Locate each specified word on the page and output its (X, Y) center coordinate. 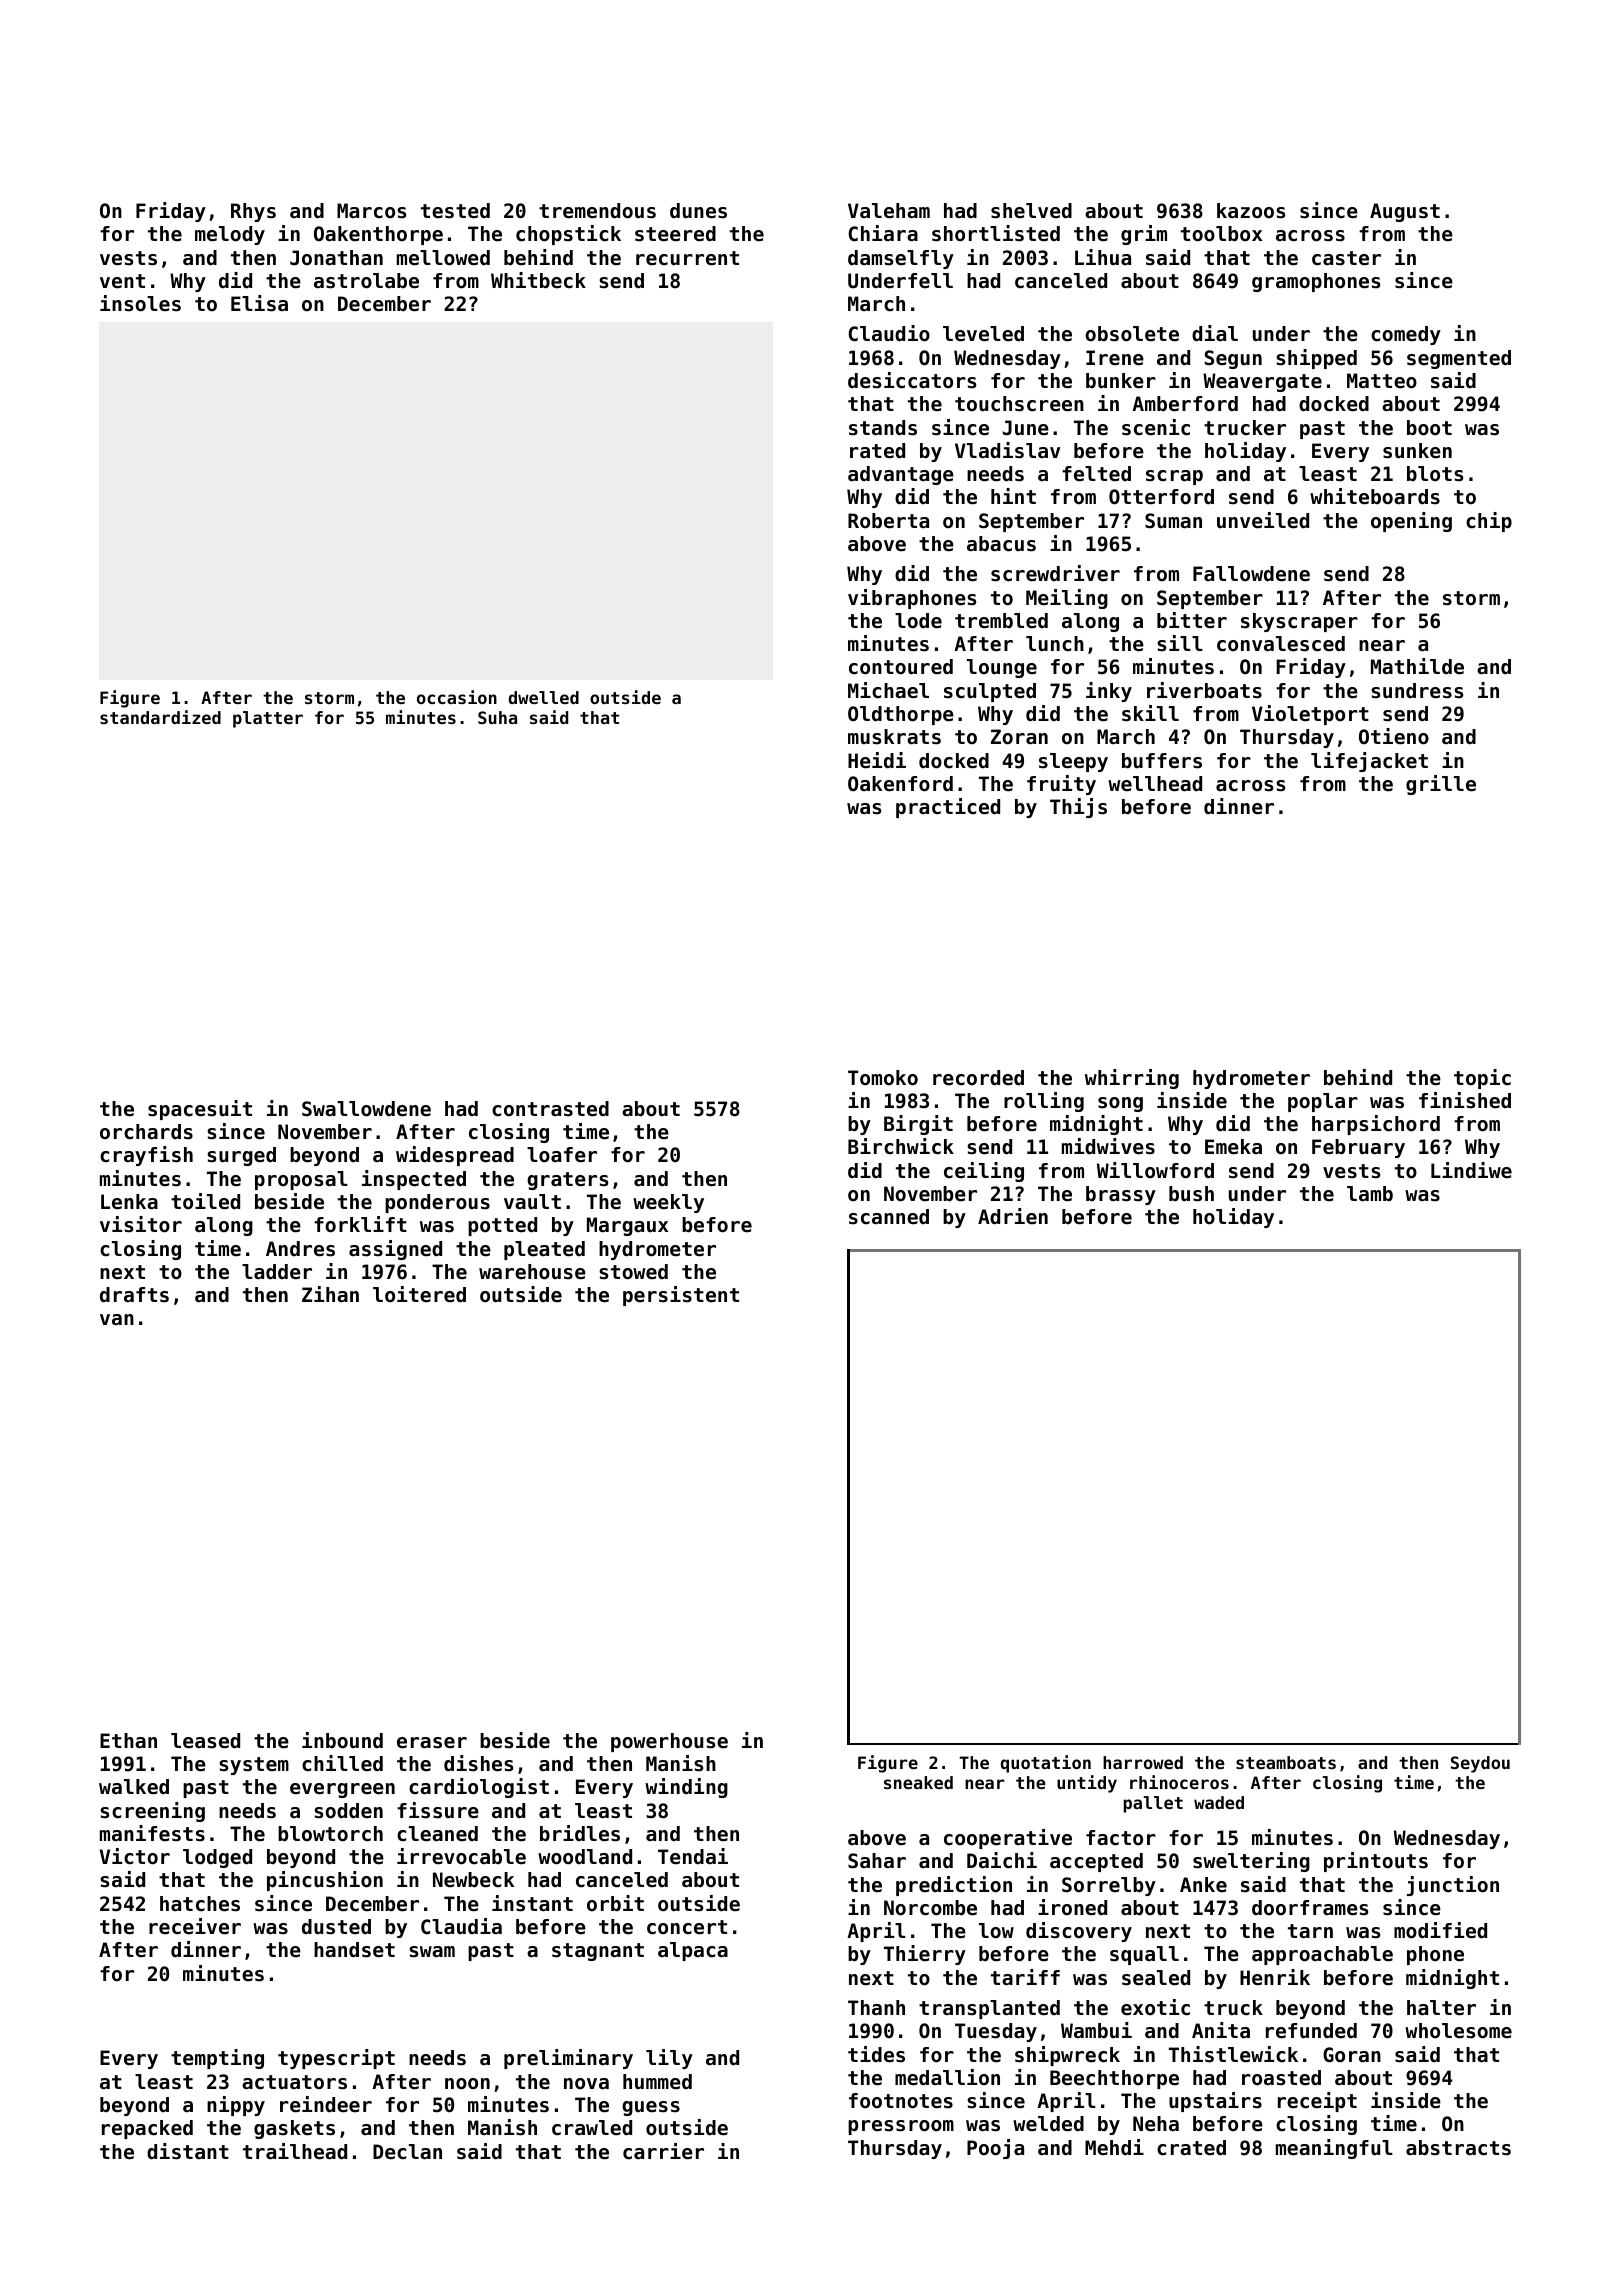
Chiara (883, 233)
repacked (147, 2129)
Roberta (888, 521)
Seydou (1480, 1764)
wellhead (1155, 784)
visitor (141, 1224)
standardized (160, 717)
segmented (1459, 359)
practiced (948, 808)
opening (1411, 522)
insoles (140, 303)
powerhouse (669, 1742)
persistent (681, 1296)
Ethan (128, 1740)
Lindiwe (1471, 1170)
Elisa (259, 303)
